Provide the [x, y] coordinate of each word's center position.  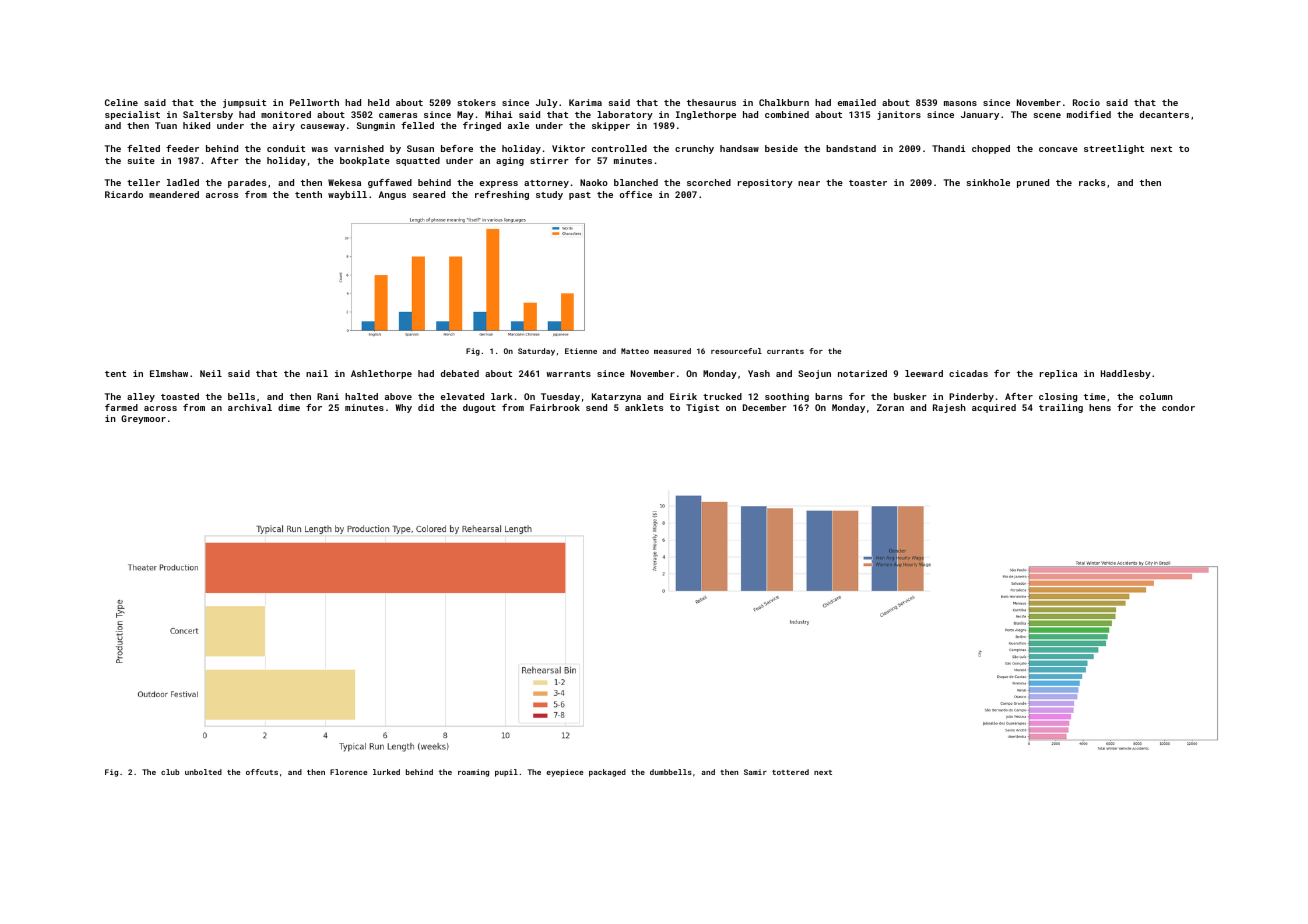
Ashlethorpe [381, 374]
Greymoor [143, 419]
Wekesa [344, 182]
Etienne [581, 351]
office [636, 194]
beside [781, 148]
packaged [607, 773]
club [170, 772]
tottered [790, 772]
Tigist [702, 408]
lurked [386, 772]
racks [1092, 182]
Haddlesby [1126, 374]
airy [284, 126]
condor [1178, 407]
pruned [1033, 183]
